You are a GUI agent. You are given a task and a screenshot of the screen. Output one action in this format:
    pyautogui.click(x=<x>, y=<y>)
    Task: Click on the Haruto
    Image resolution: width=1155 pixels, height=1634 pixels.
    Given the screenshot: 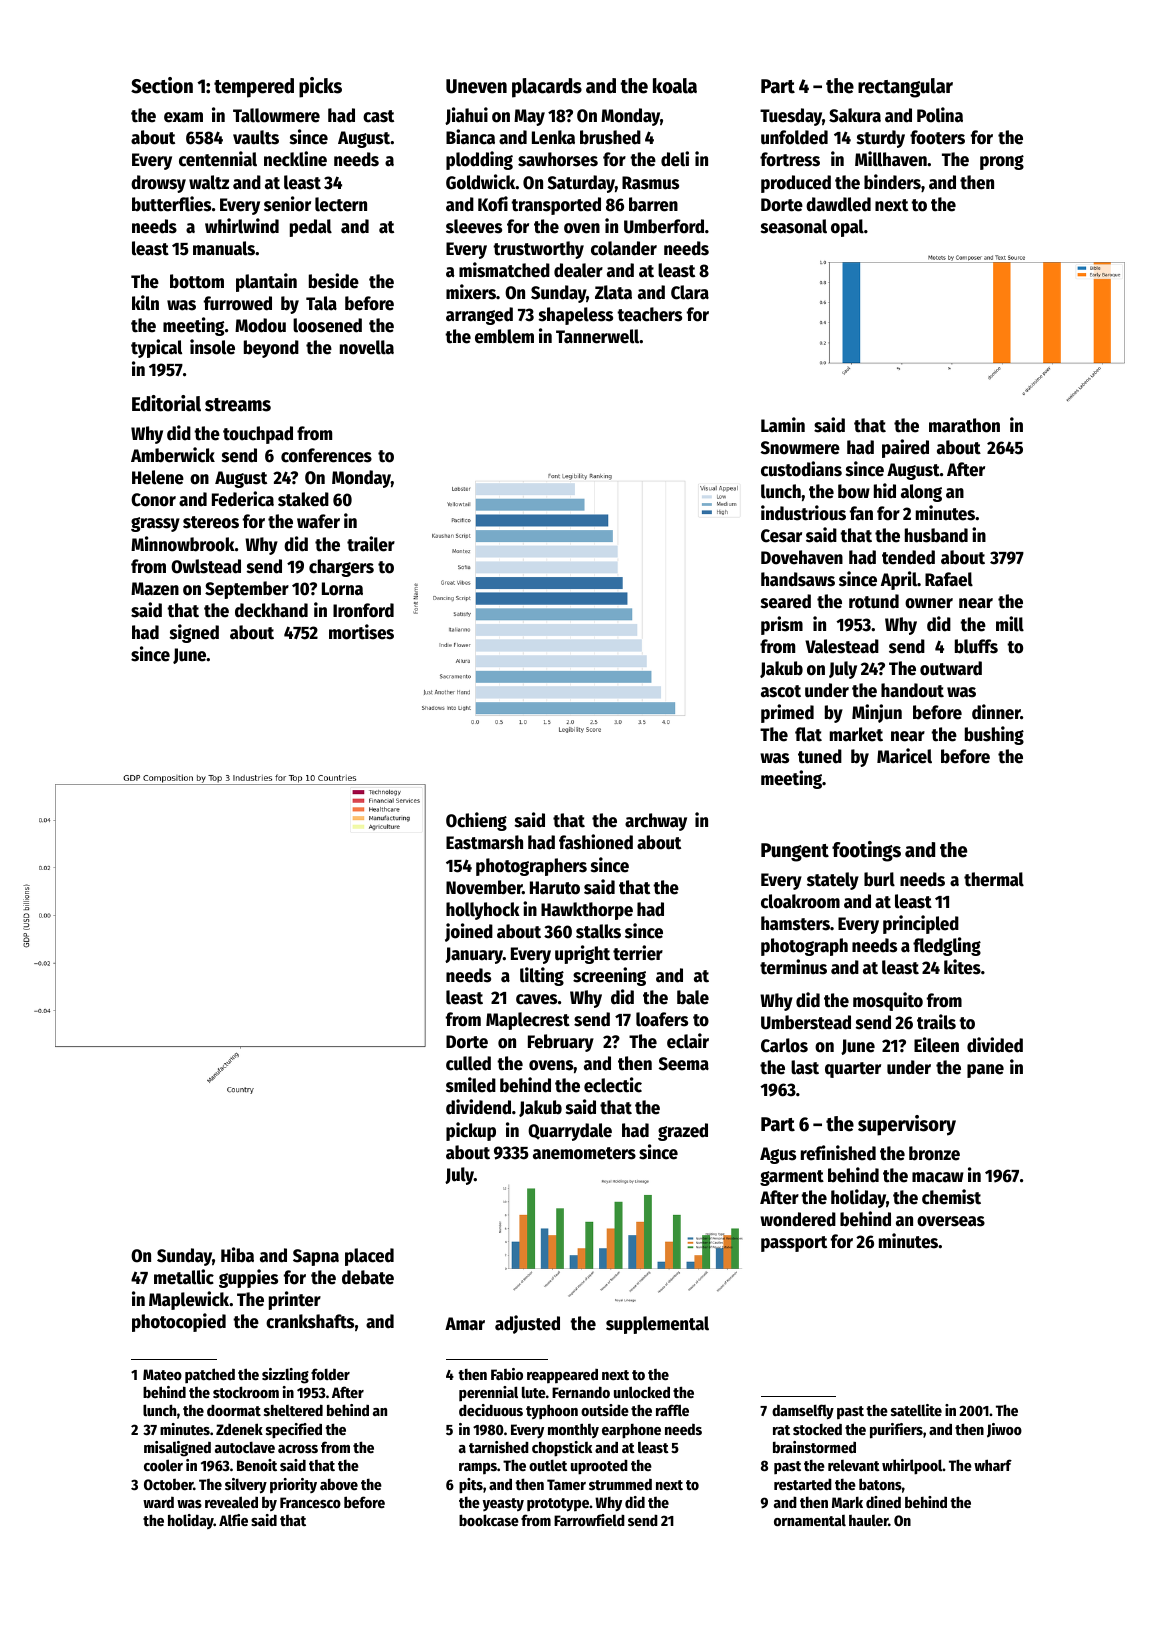 What is the action you would take?
    pyautogui.click(x=555, y=888)
